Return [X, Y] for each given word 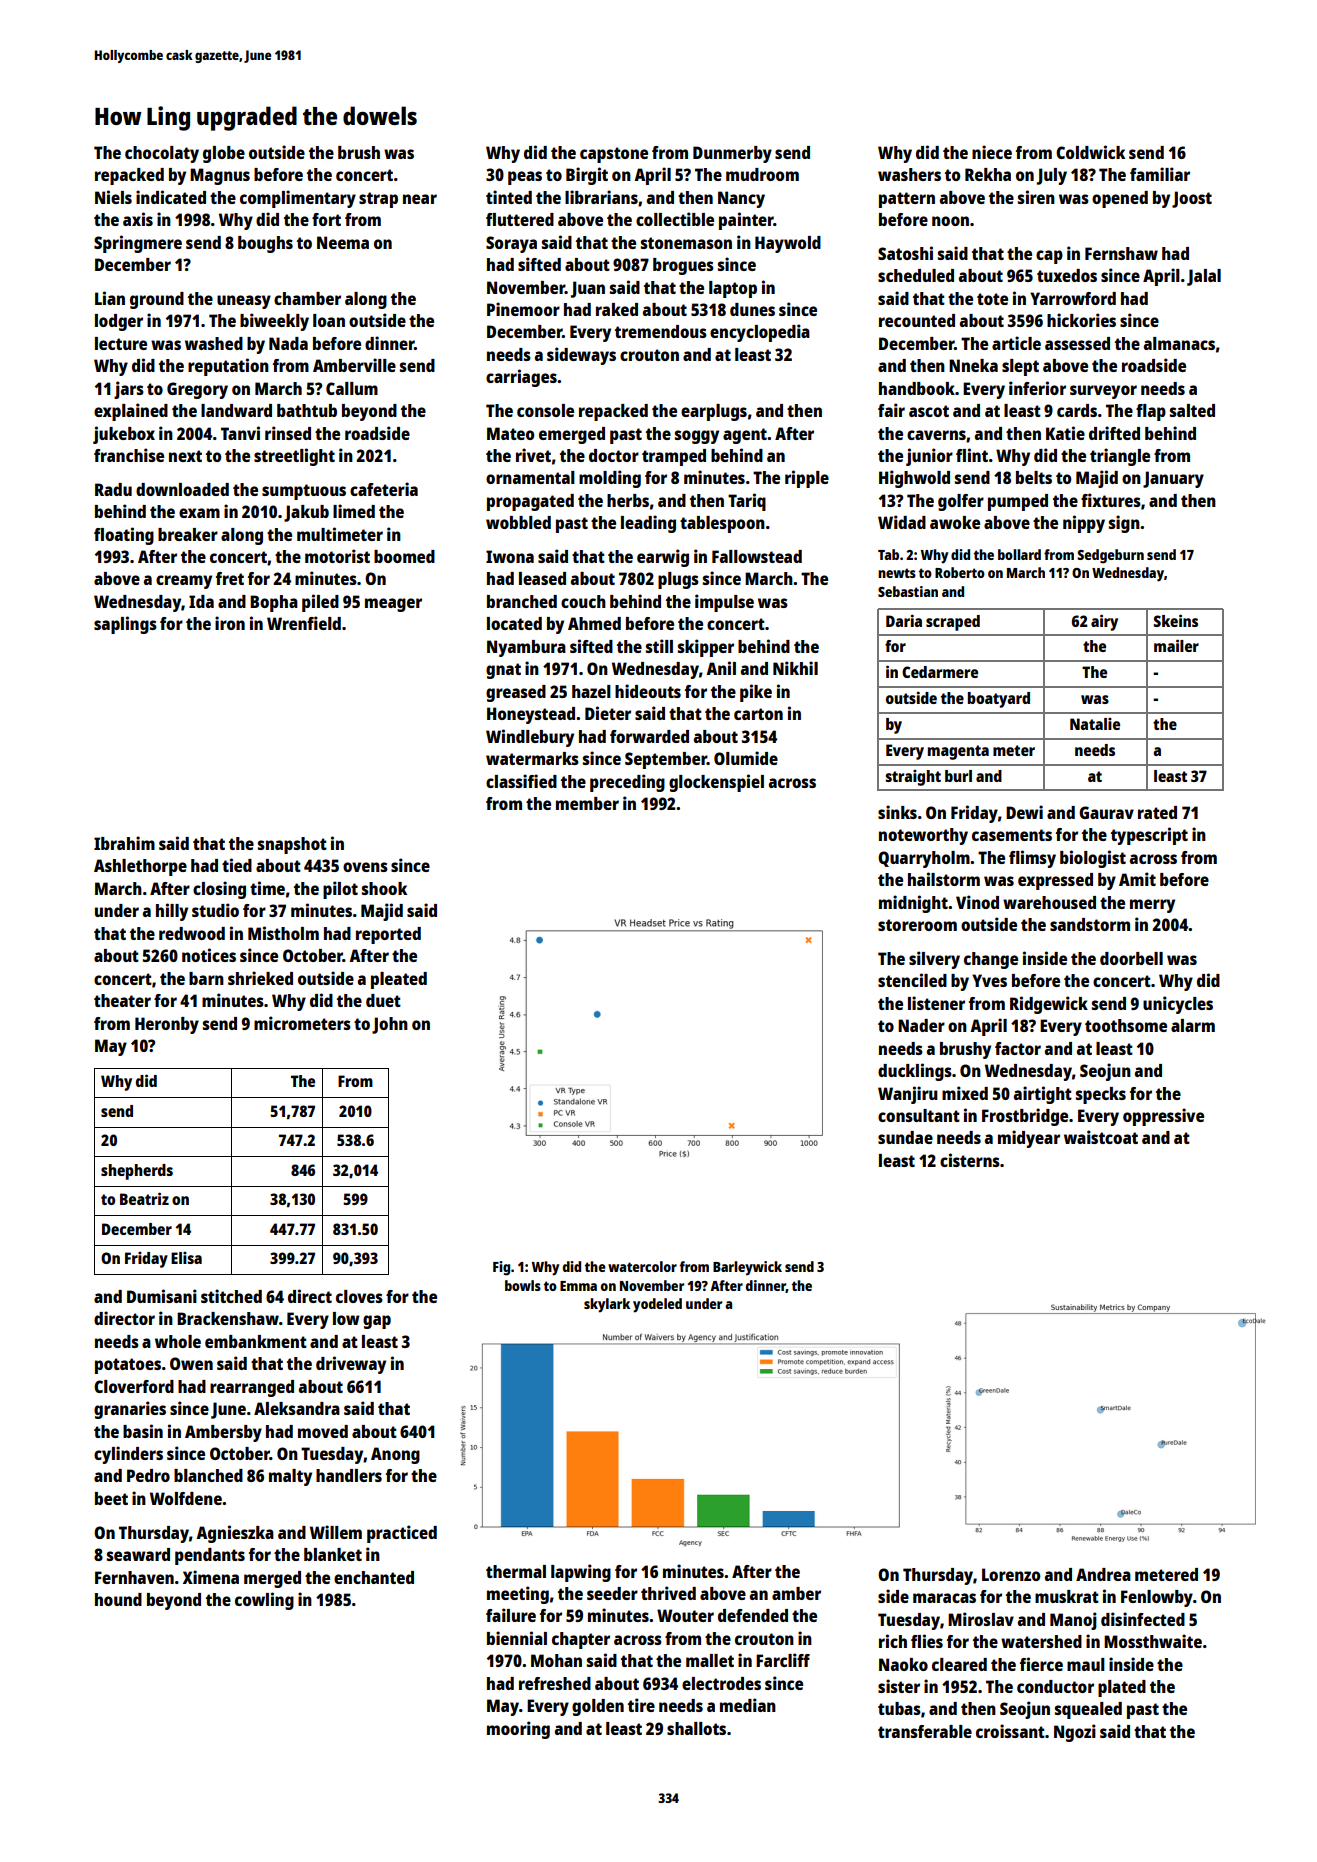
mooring [518, 1730]
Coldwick [1090, 152]
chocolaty [162, 154]
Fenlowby [1157, 1598]
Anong [395, 1455]
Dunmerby [732, 154]
